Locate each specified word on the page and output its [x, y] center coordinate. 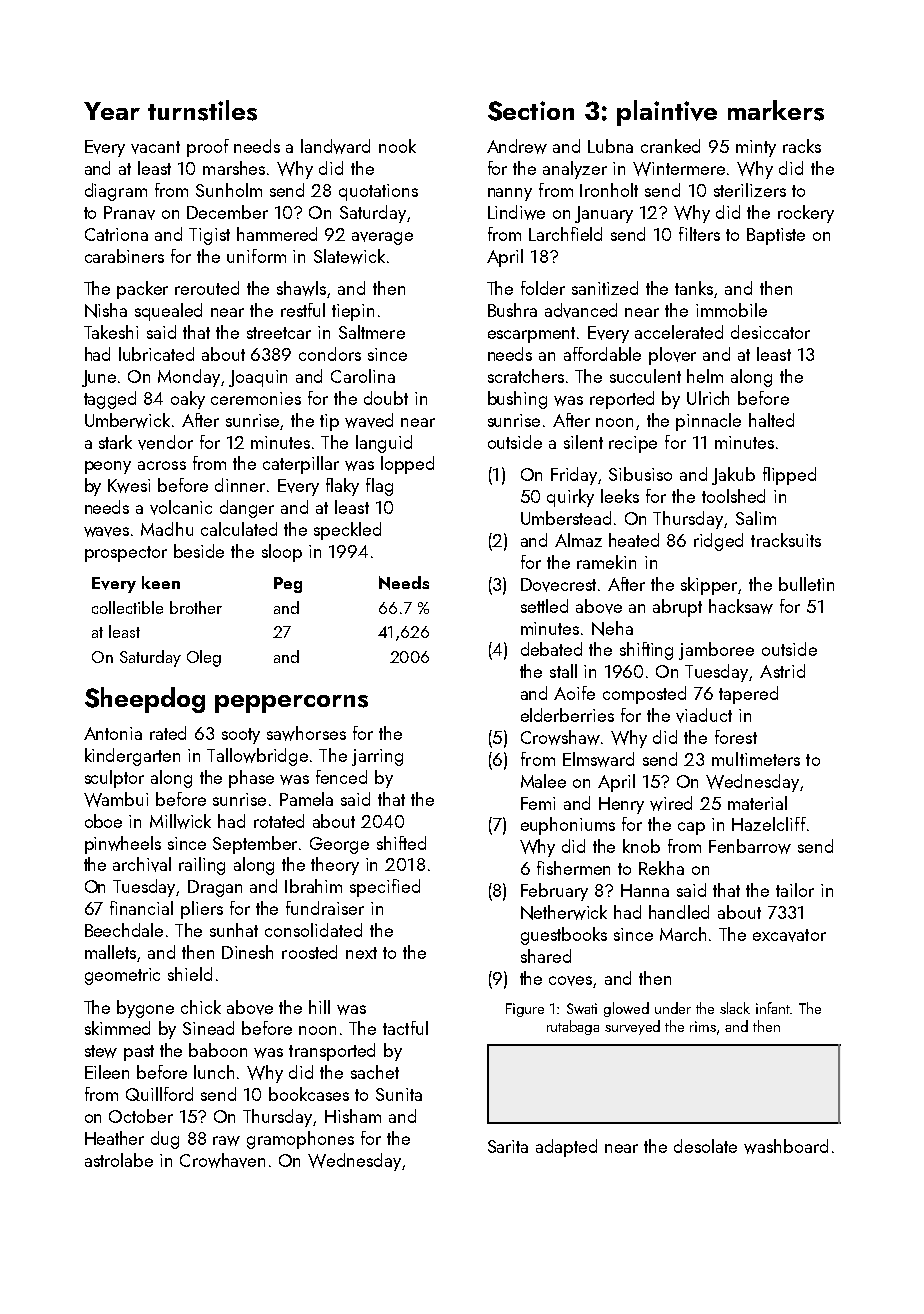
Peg [288, 585]
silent [583, 442]
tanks [694, 288]
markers [776, 110]
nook [397, 146]
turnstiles [202, 110]
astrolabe [119, 1160]
